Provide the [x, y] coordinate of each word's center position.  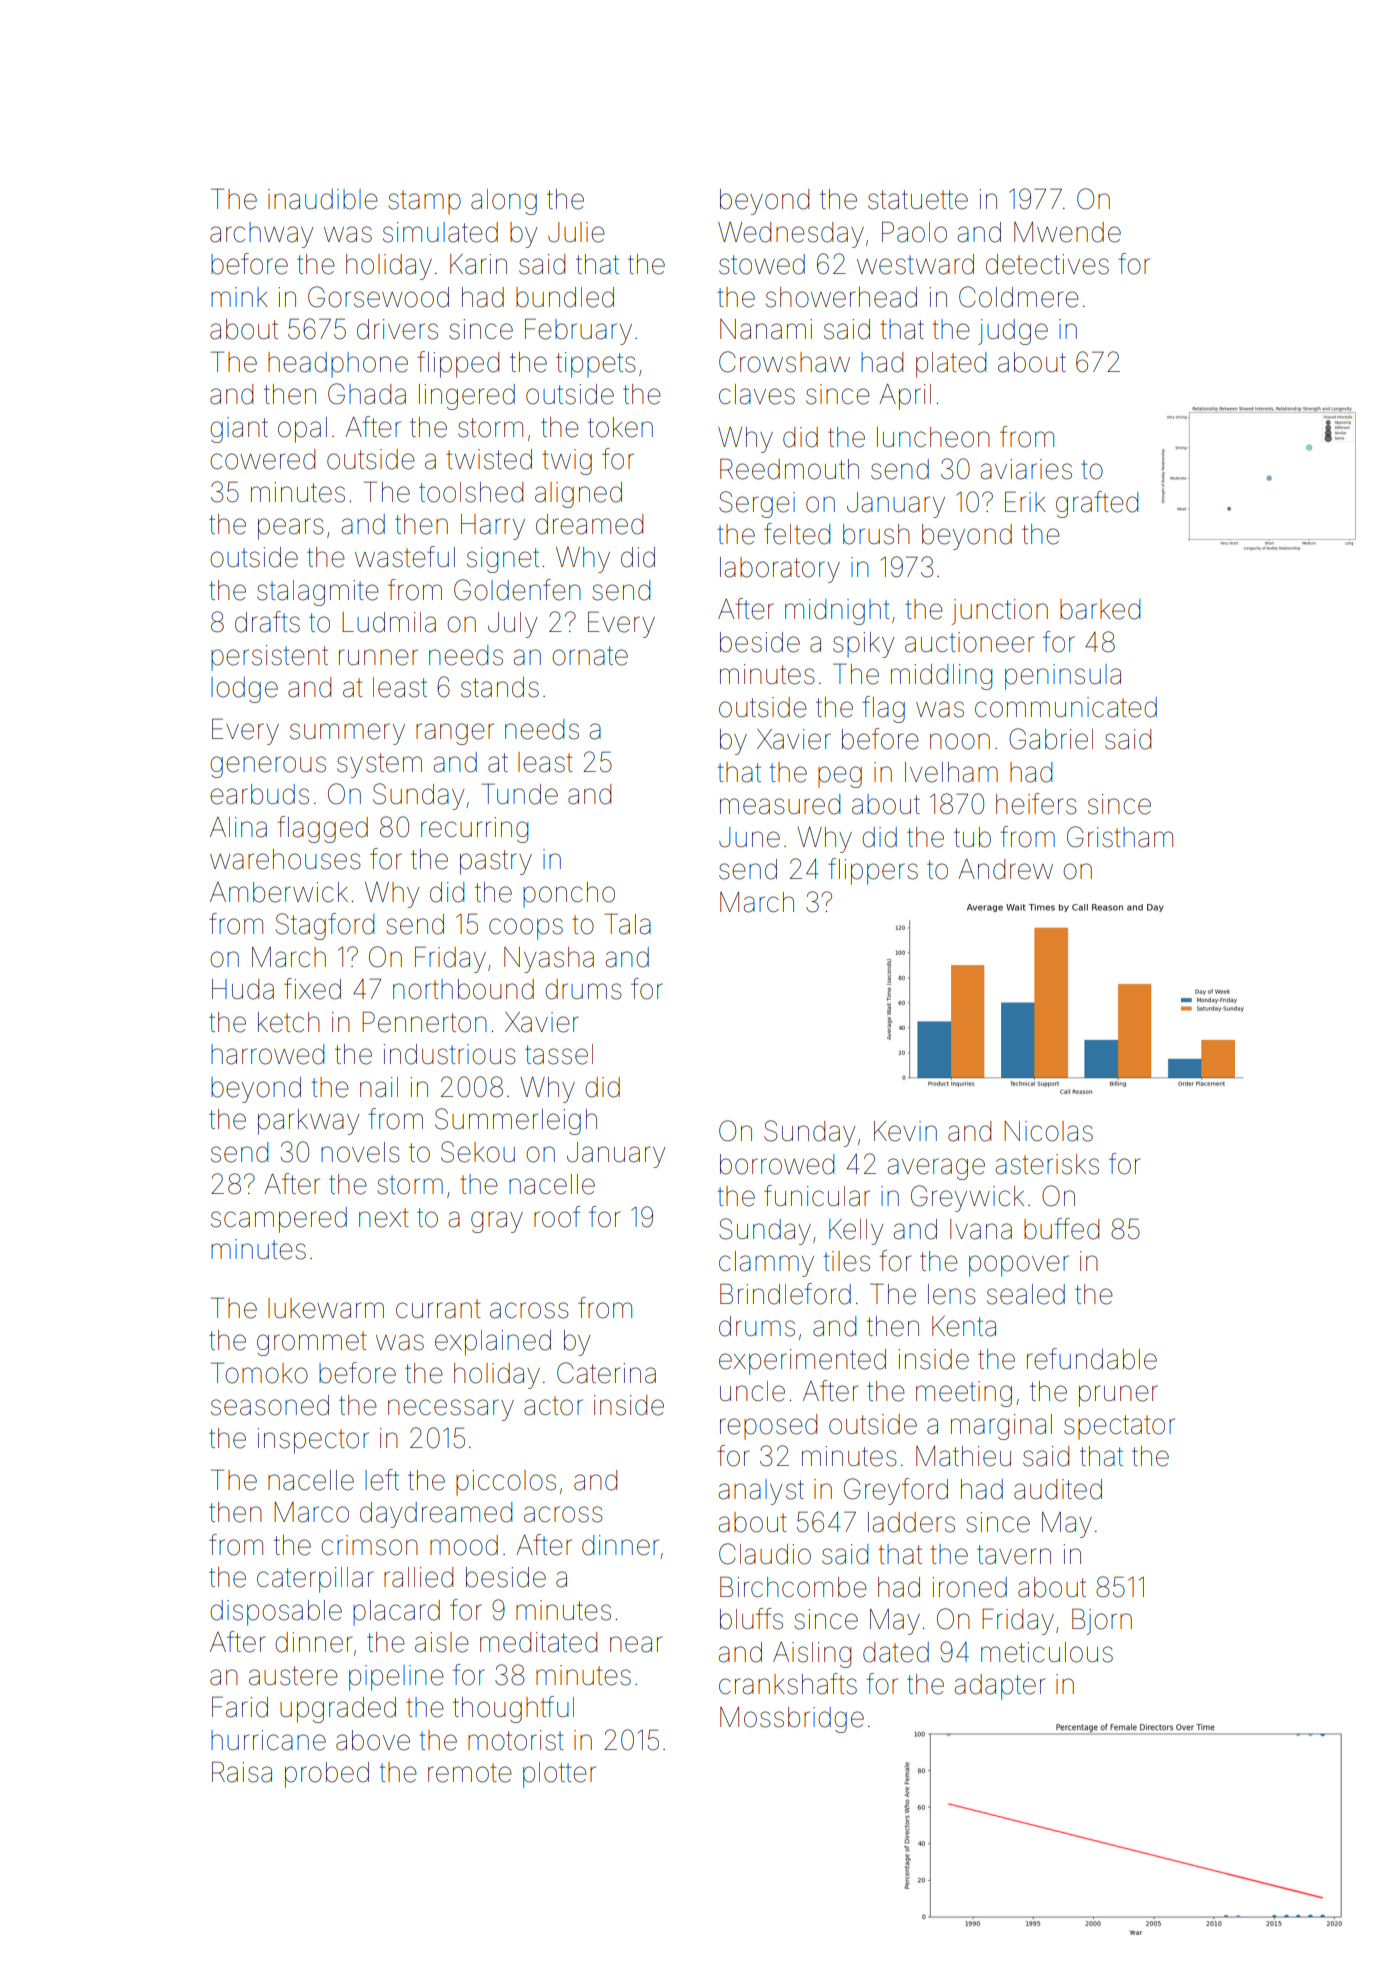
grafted [1097, 504]
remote [470, 1773]
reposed [768, 1426]
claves [757, 394]
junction [1000, 612]
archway [261, 235]
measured [780, 804]
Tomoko [259, 1373]
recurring [474, 830]
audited [1058, 1489]
